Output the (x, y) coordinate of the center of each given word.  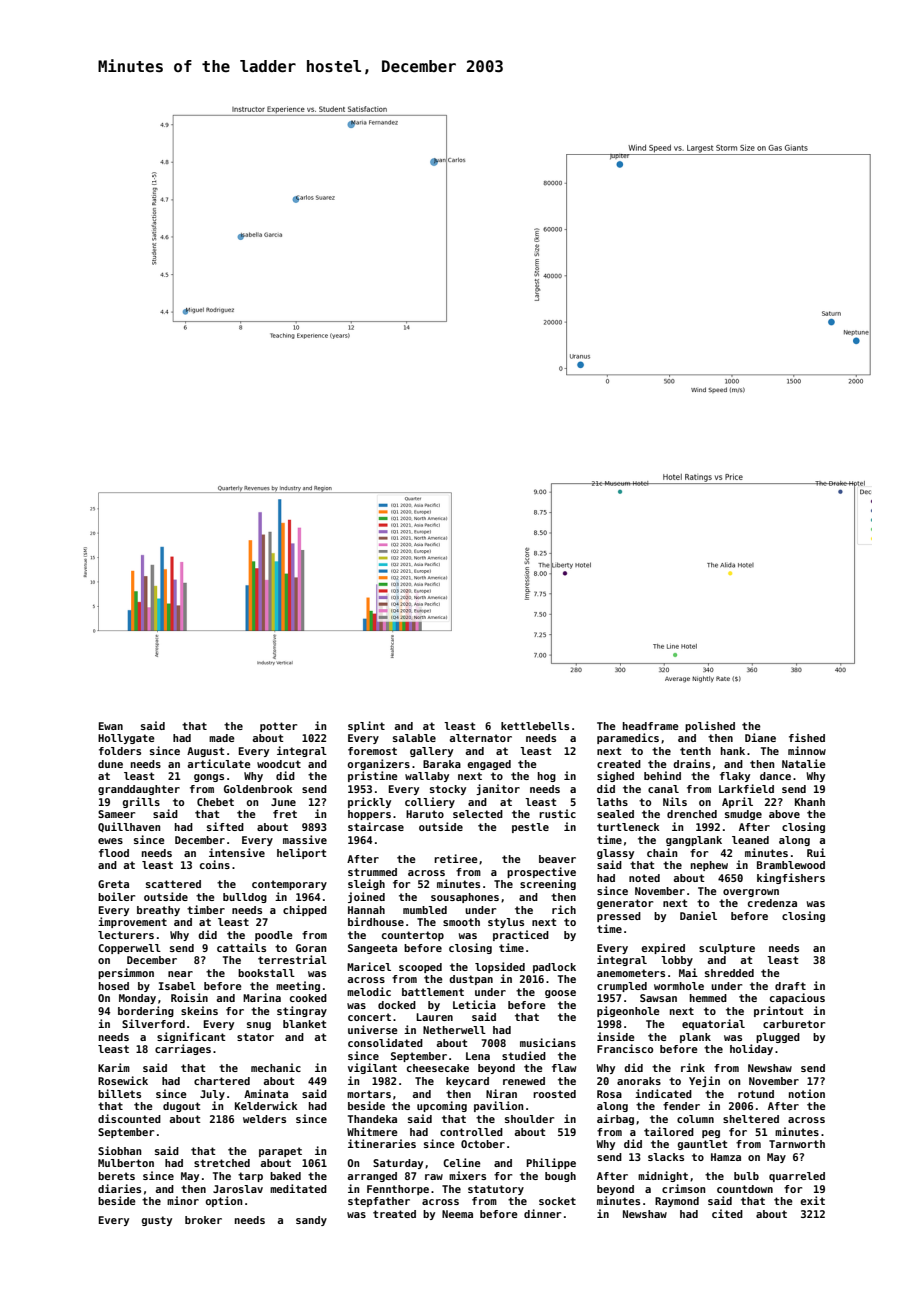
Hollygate (126, 739)
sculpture (727, 949)
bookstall (266, 973)
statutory (496, 1190)
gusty (157, 1221)
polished (710, 726)
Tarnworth (797, 1144)
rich (564, 909)
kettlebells (535, 726)
